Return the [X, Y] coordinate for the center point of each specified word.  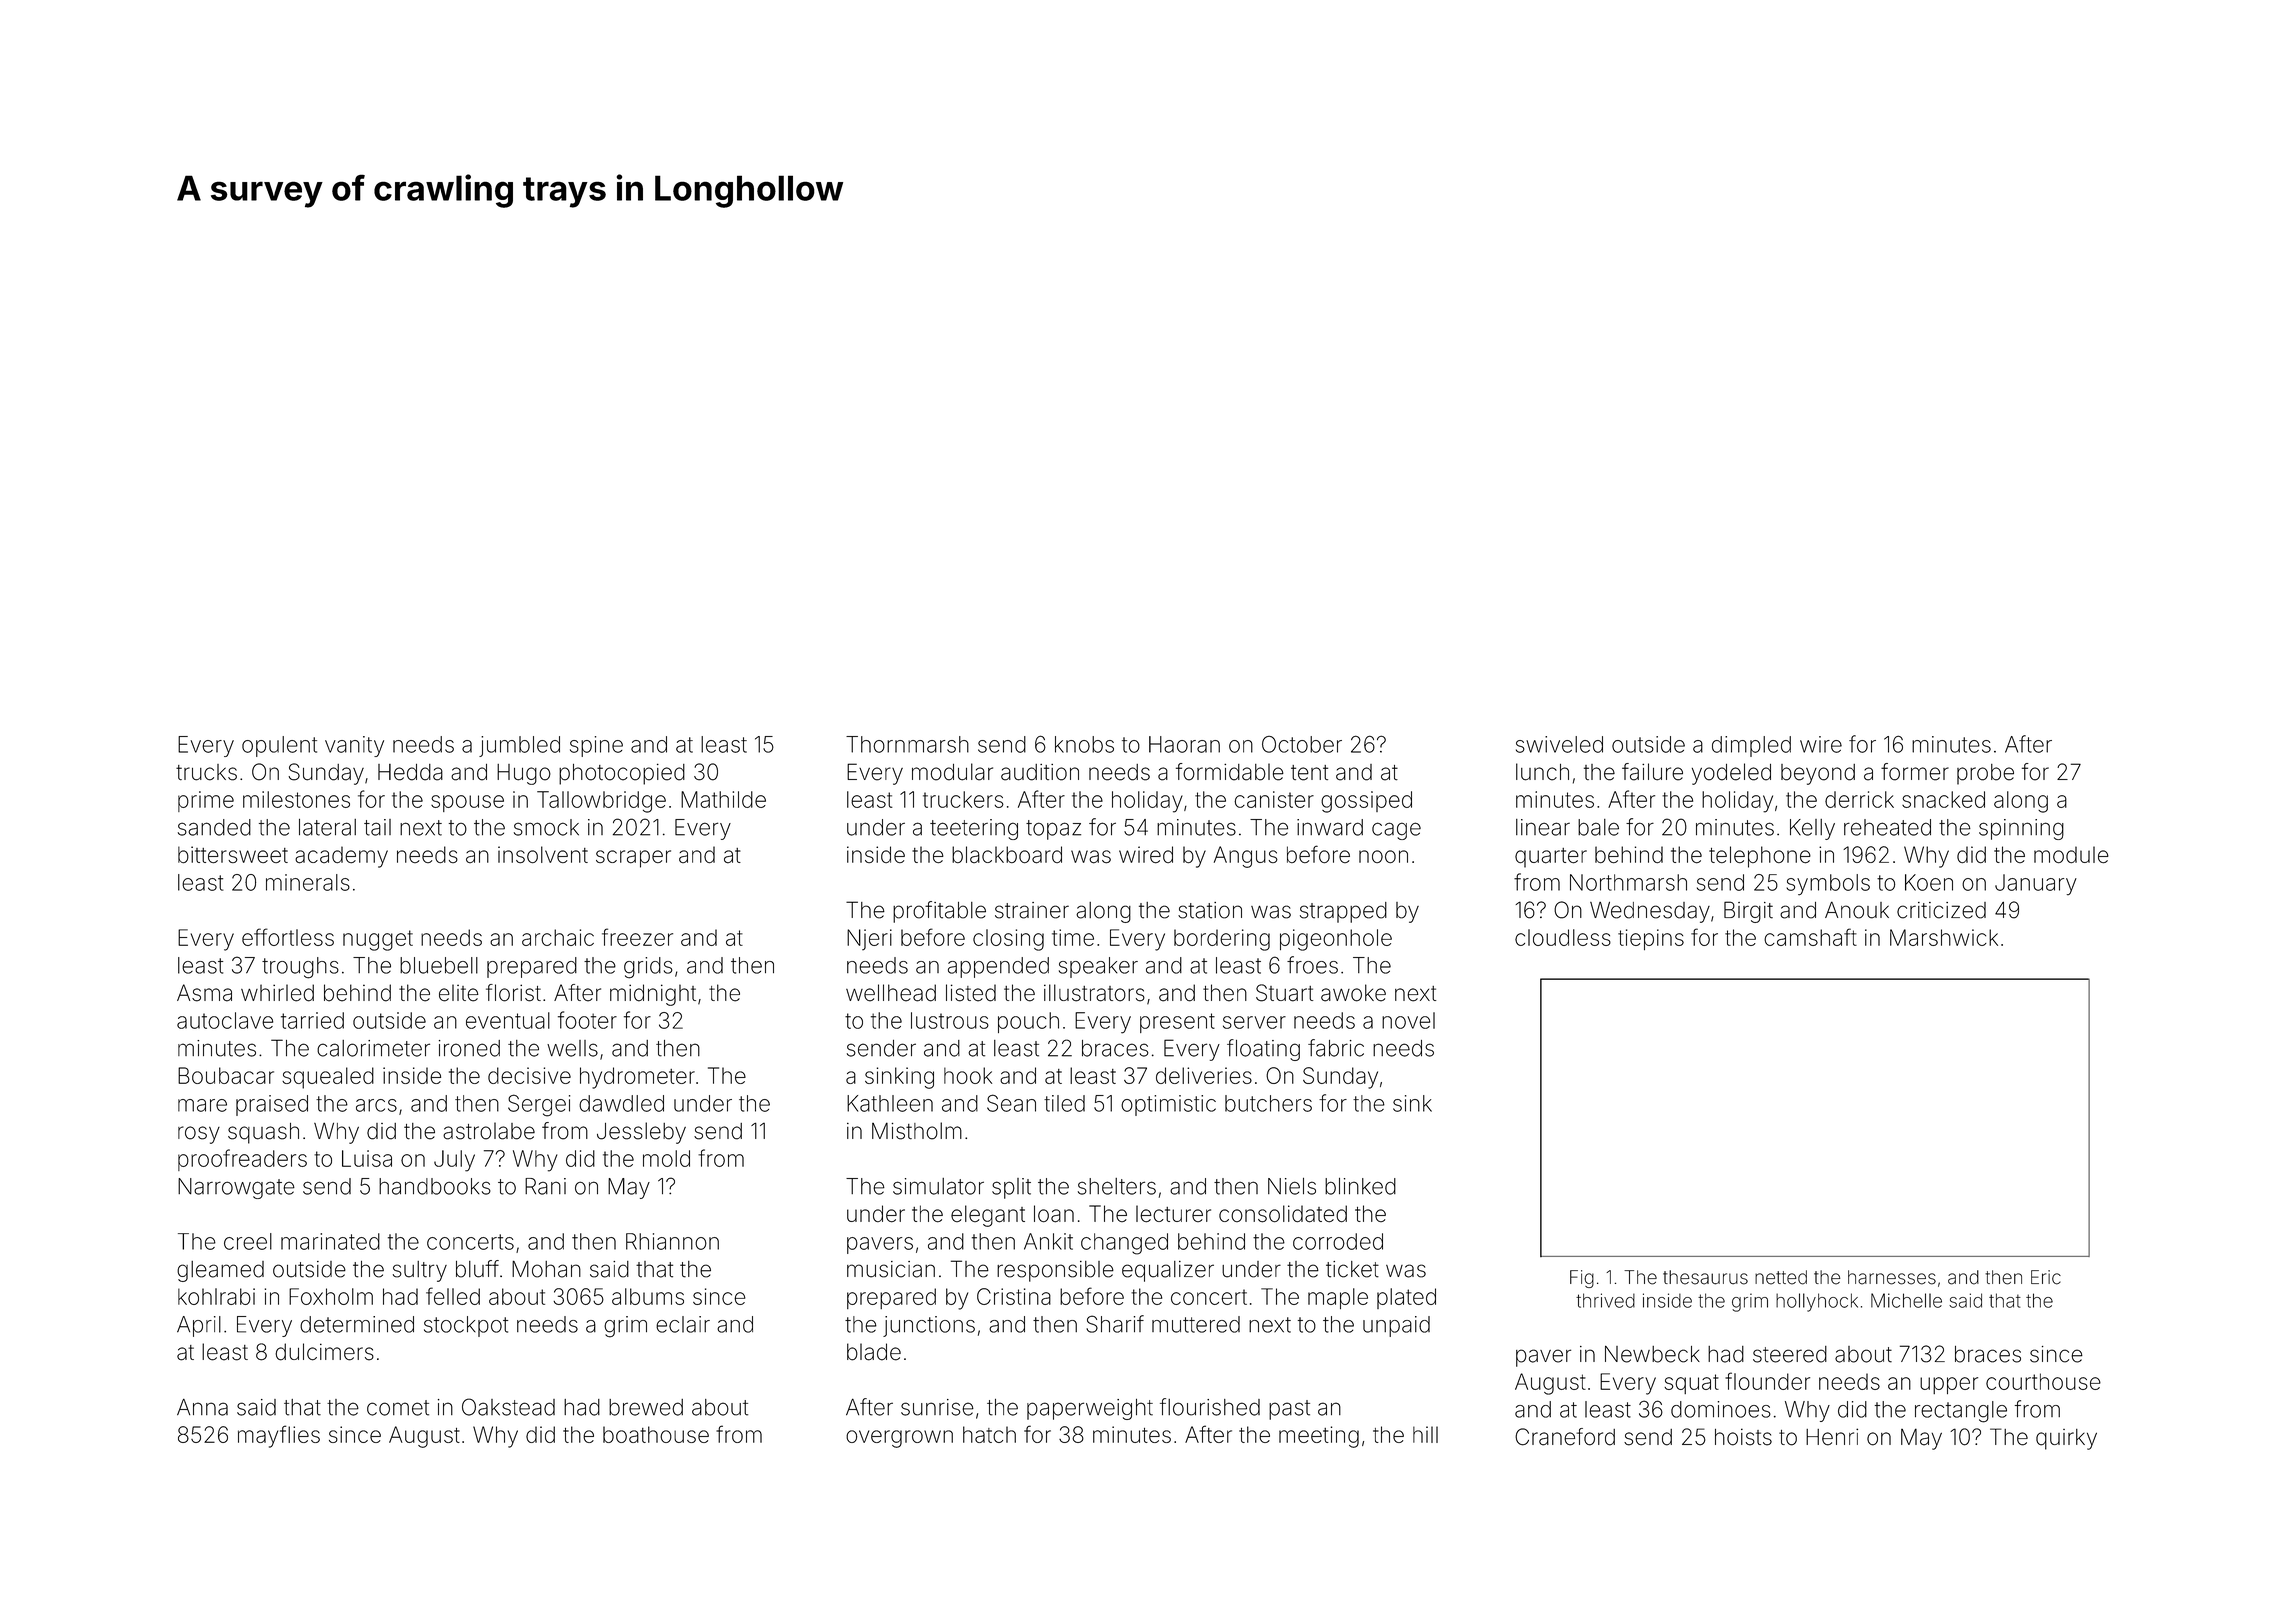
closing [1008, 940]
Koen [1929, 882]
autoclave [225, 1020]
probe [1985, 774]
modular [952, 772]
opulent [279, 746]
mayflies [279, 1436]
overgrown [899, 1439]
